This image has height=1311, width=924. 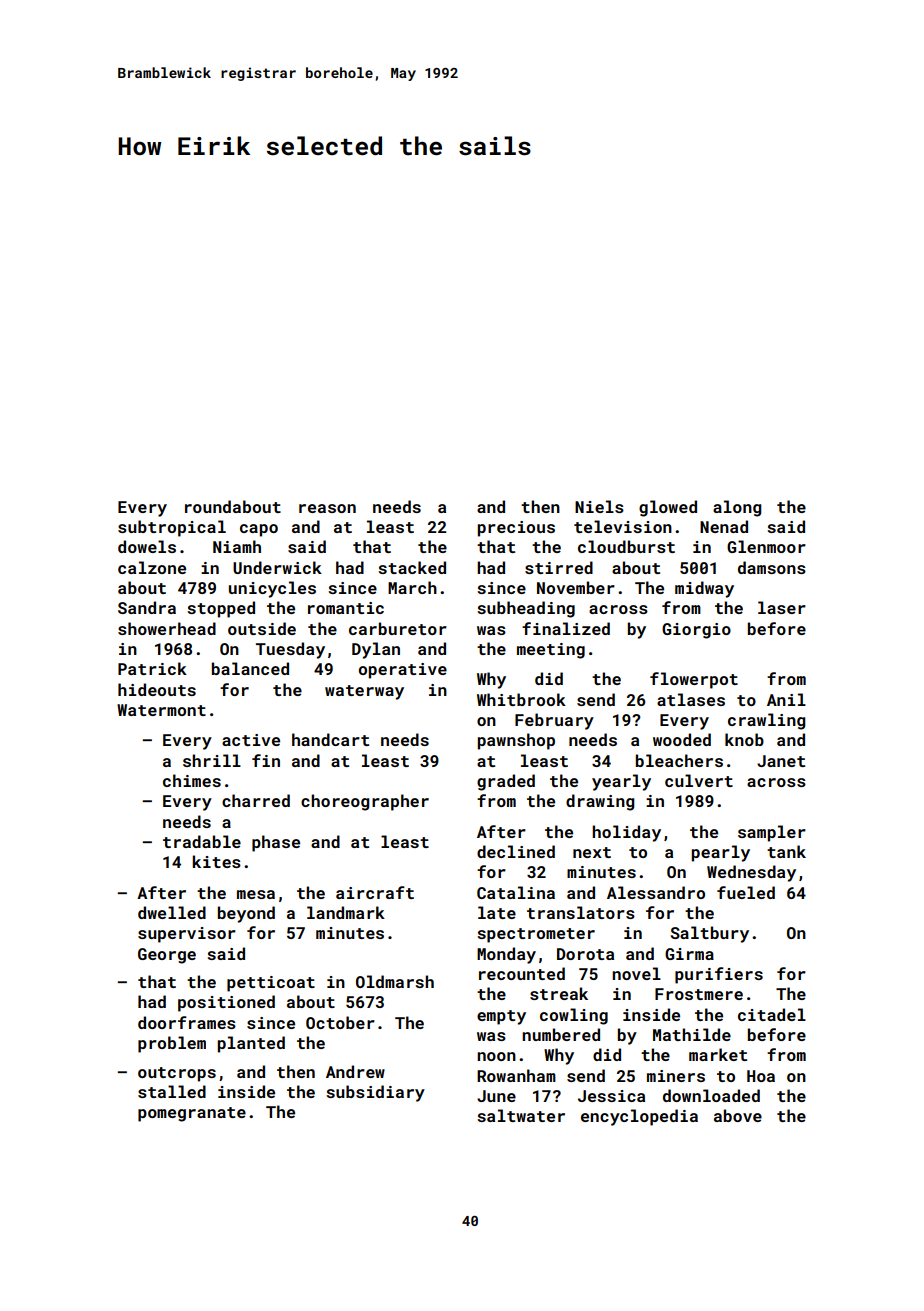 I want to click on precious, so click(x=516, y=529).
